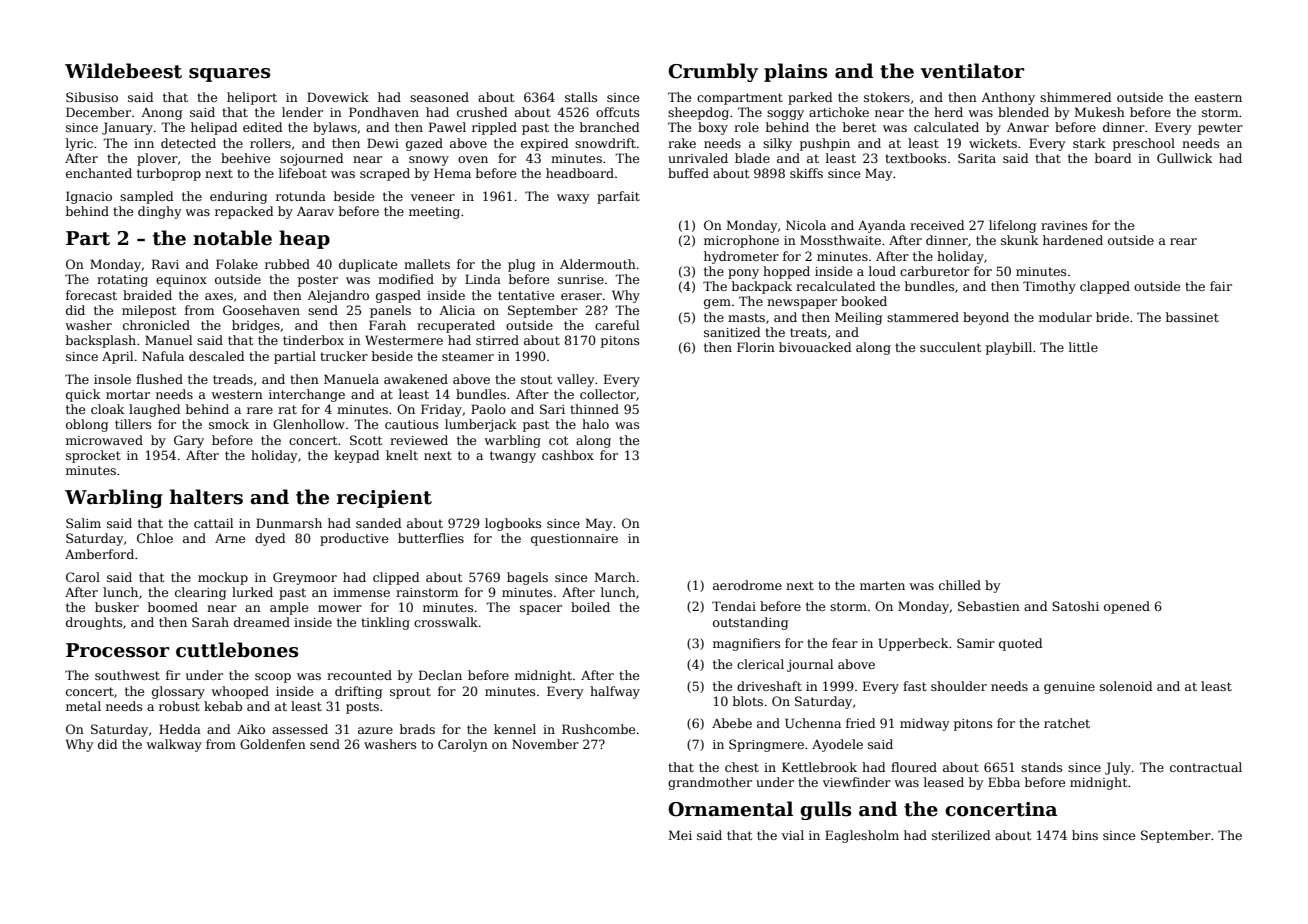  What do you see at coordinates (594, 409) in the screenshot?
I see `thinned` at bounding box center [594, 409].
